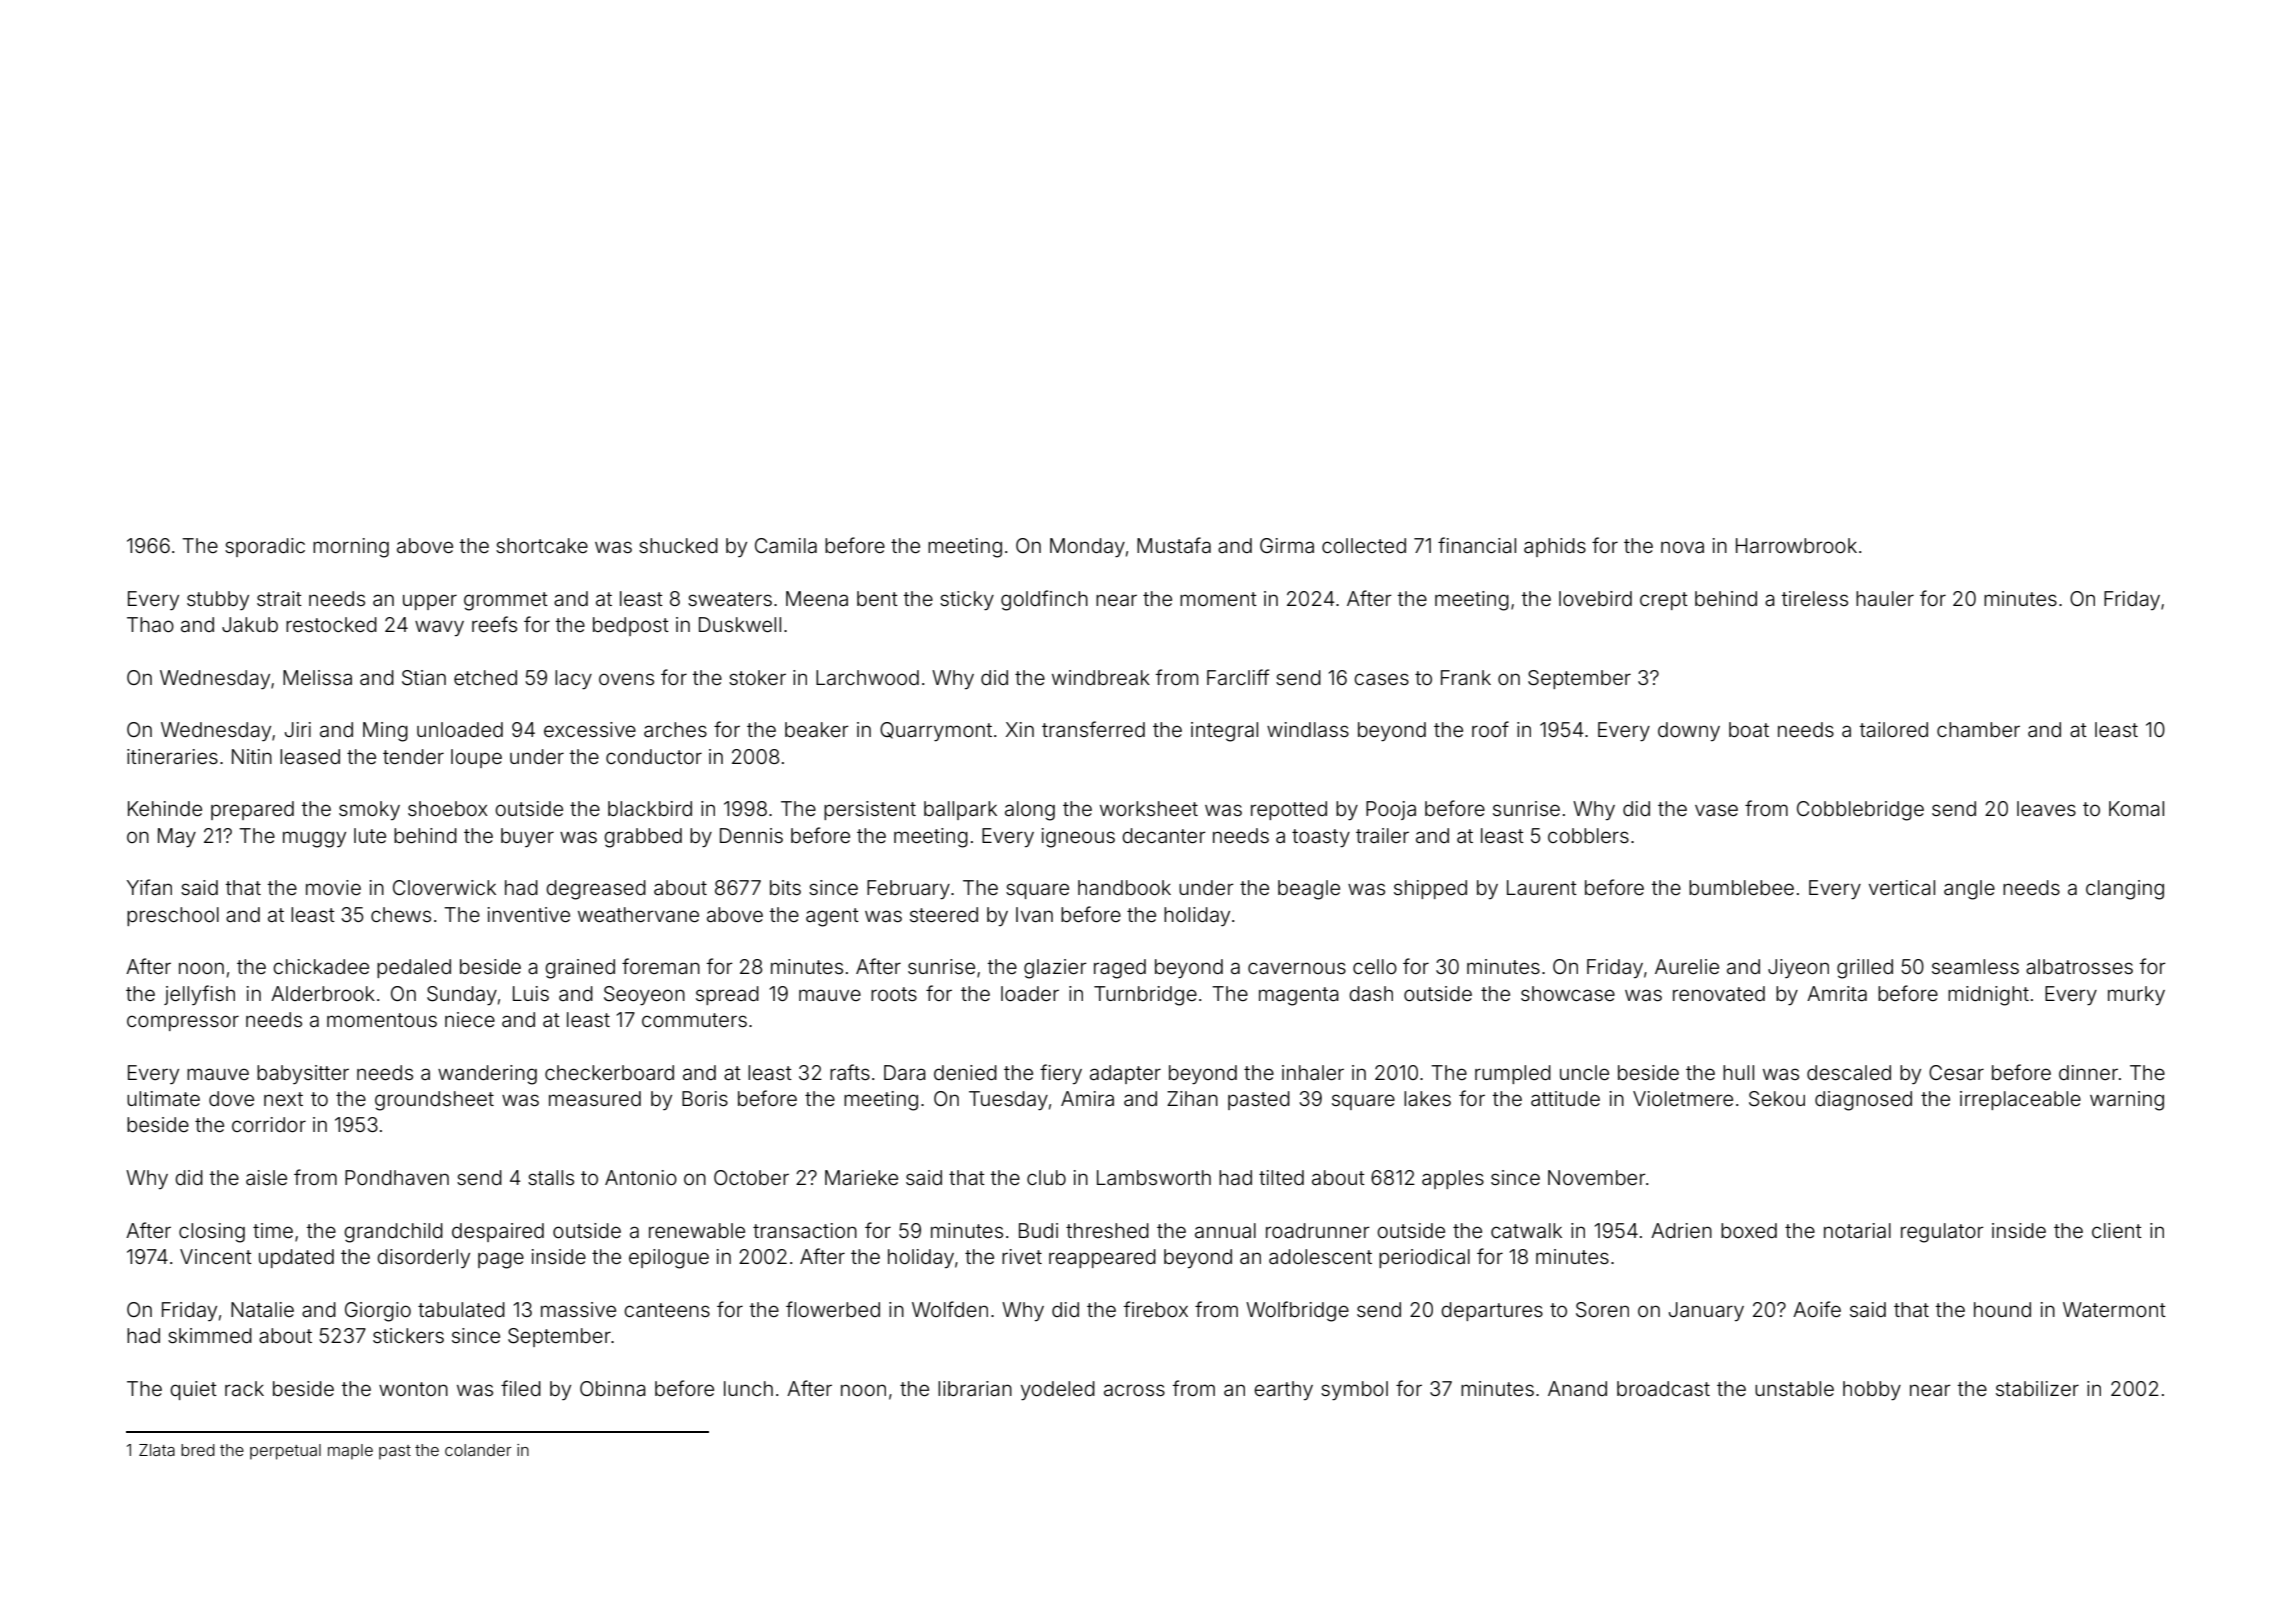  I want to click on apples, so click(1453, 1179).
